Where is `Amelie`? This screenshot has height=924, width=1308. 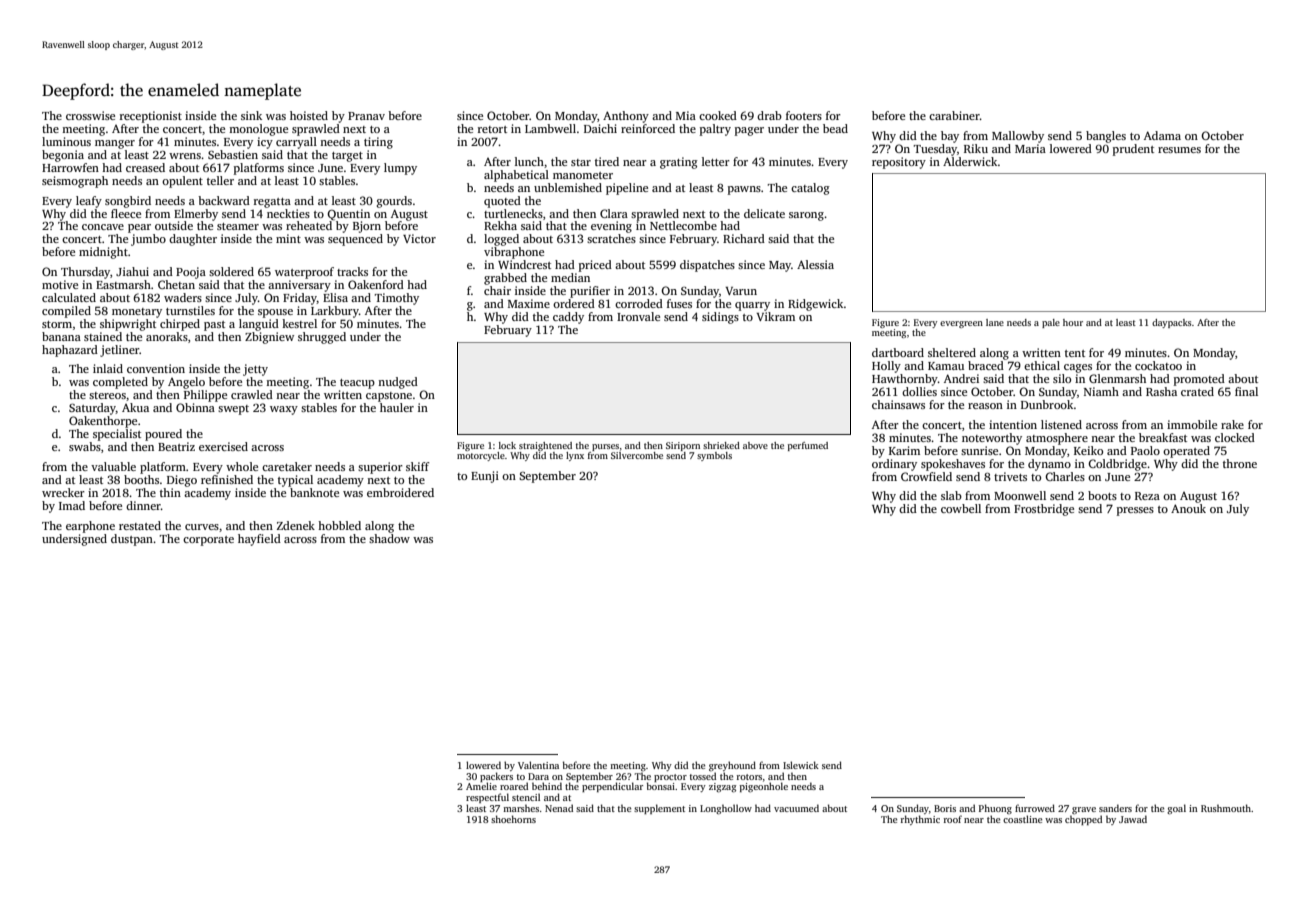
Amelie is located at coordinates (481, 786).
